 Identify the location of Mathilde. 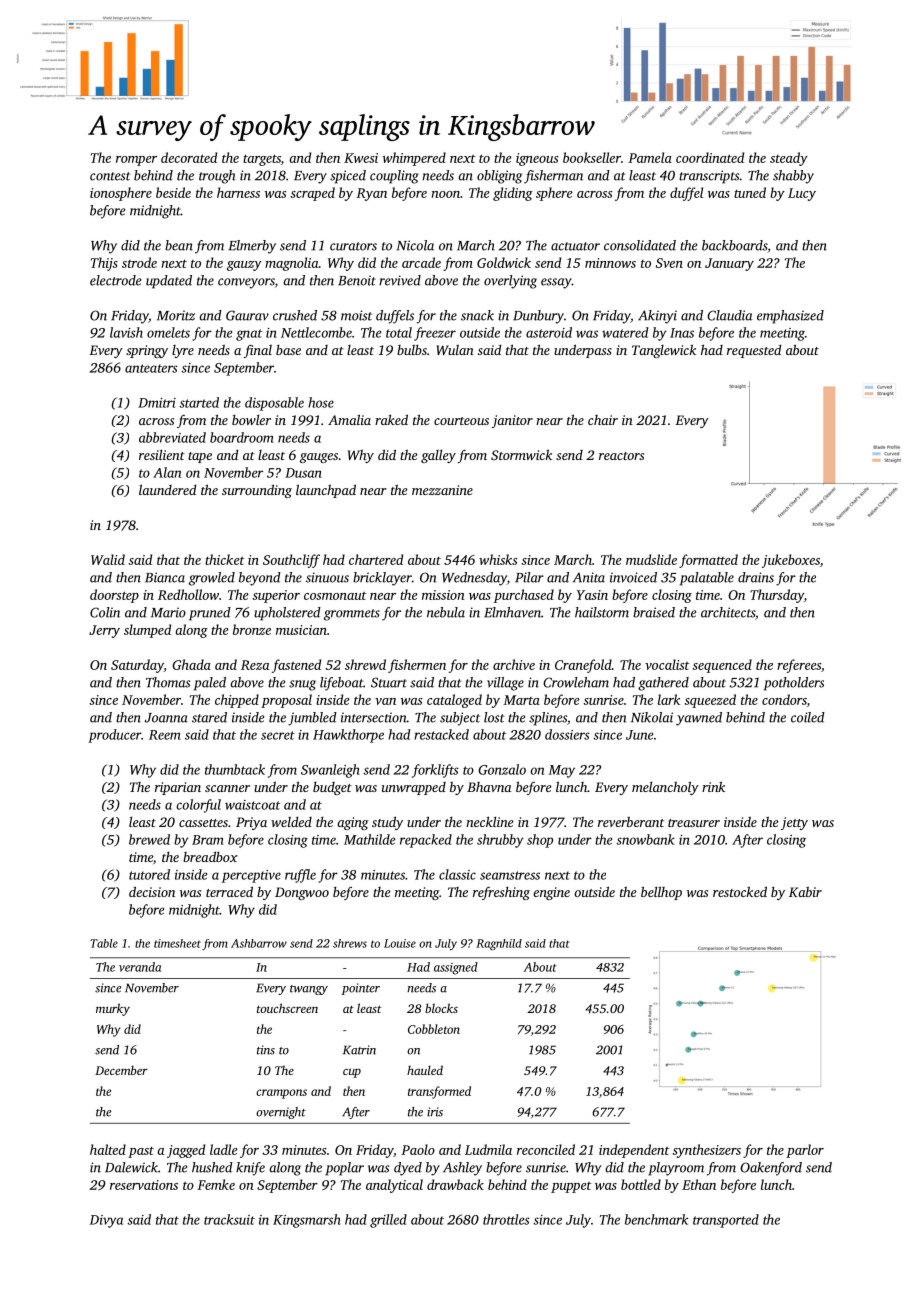
(369, 839).
